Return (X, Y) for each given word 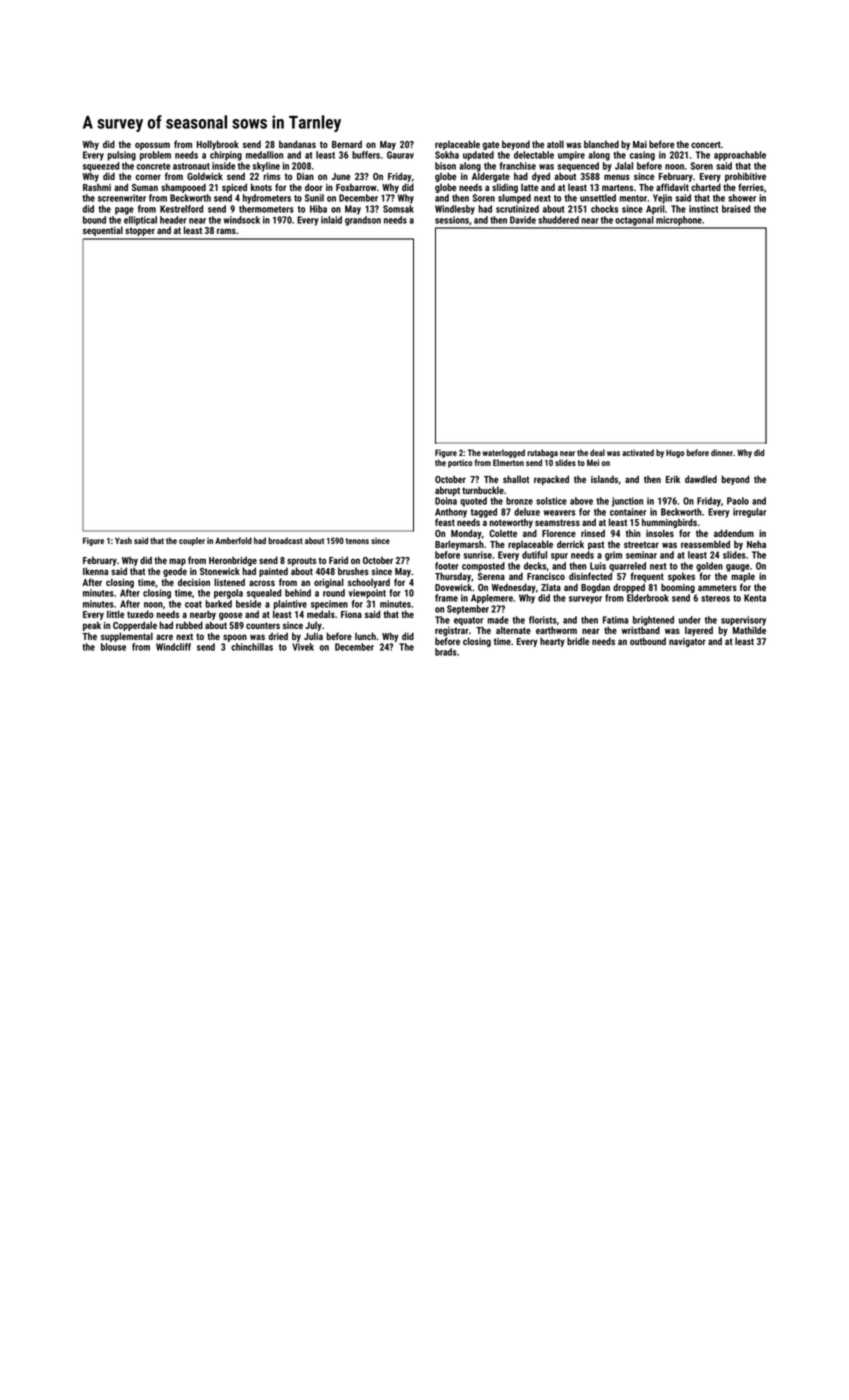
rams (226, 231)
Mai (640, 144)
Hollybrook (218, 145)
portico (460, 463)
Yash (123, 540)
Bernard (347, 144)
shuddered (558, 220)
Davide (523, 220)
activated (638, 452)
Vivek (303, 647)
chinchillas (252, 647)
